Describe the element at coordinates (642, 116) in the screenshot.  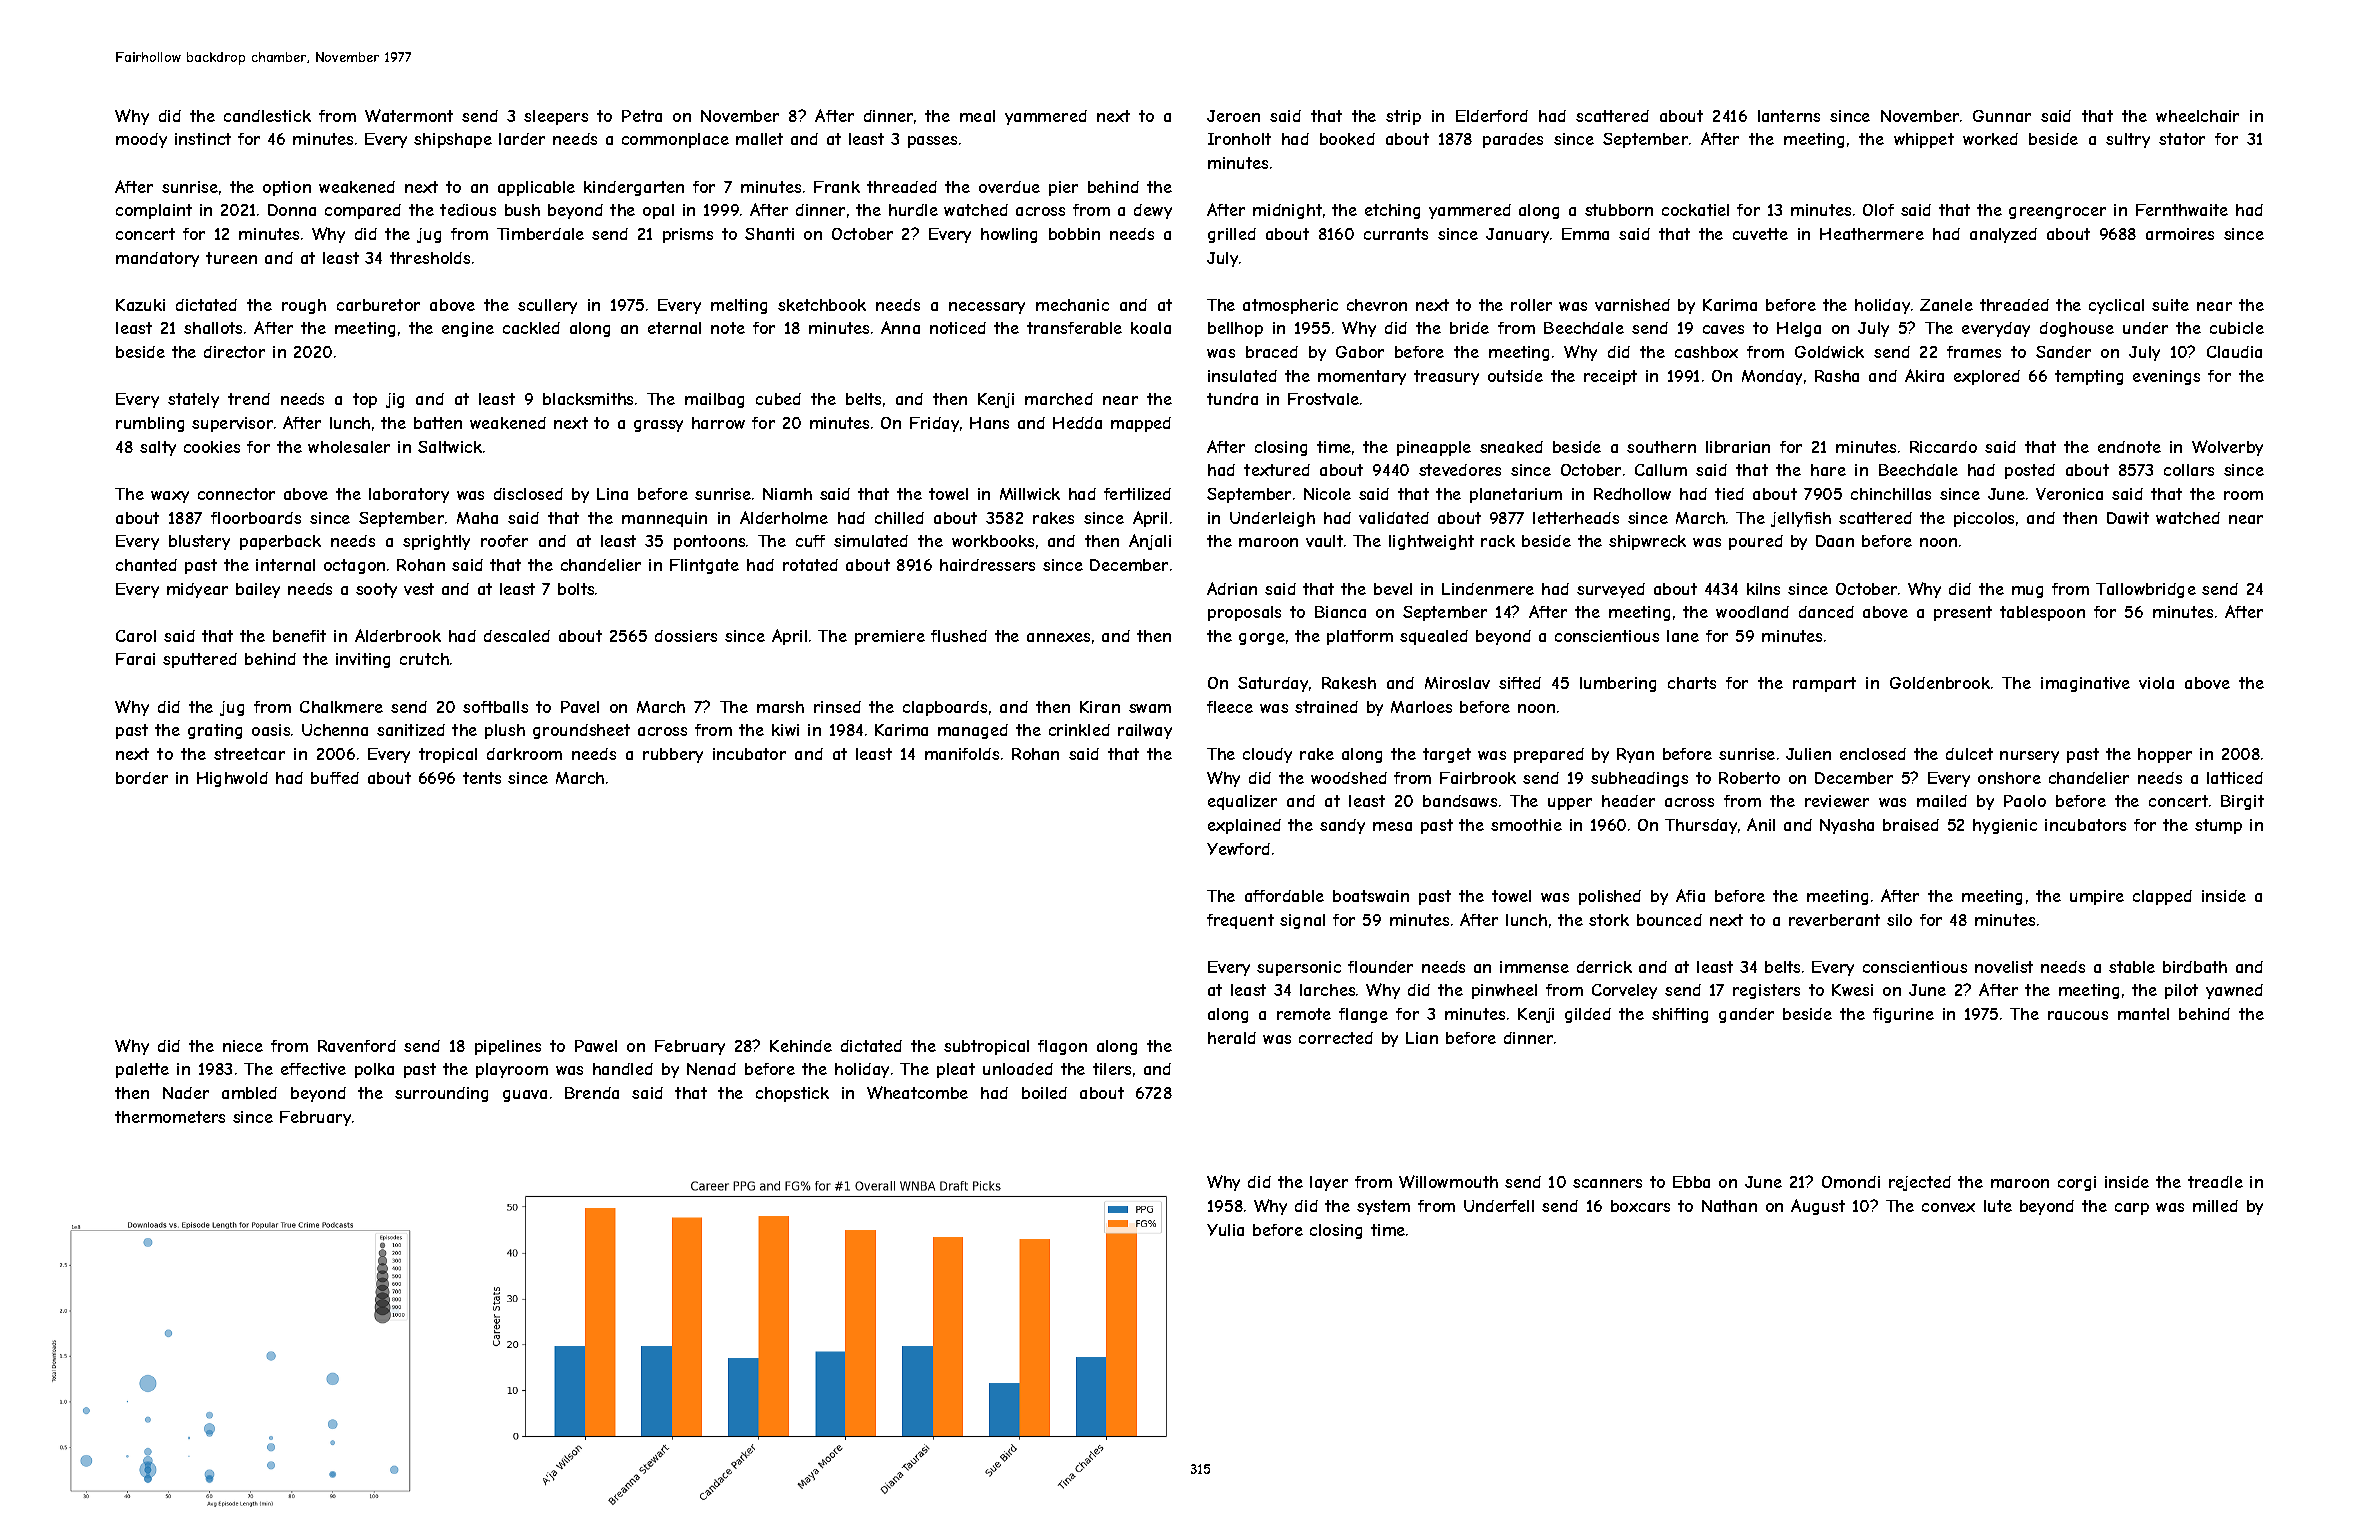
I see `Petra` at that location.
